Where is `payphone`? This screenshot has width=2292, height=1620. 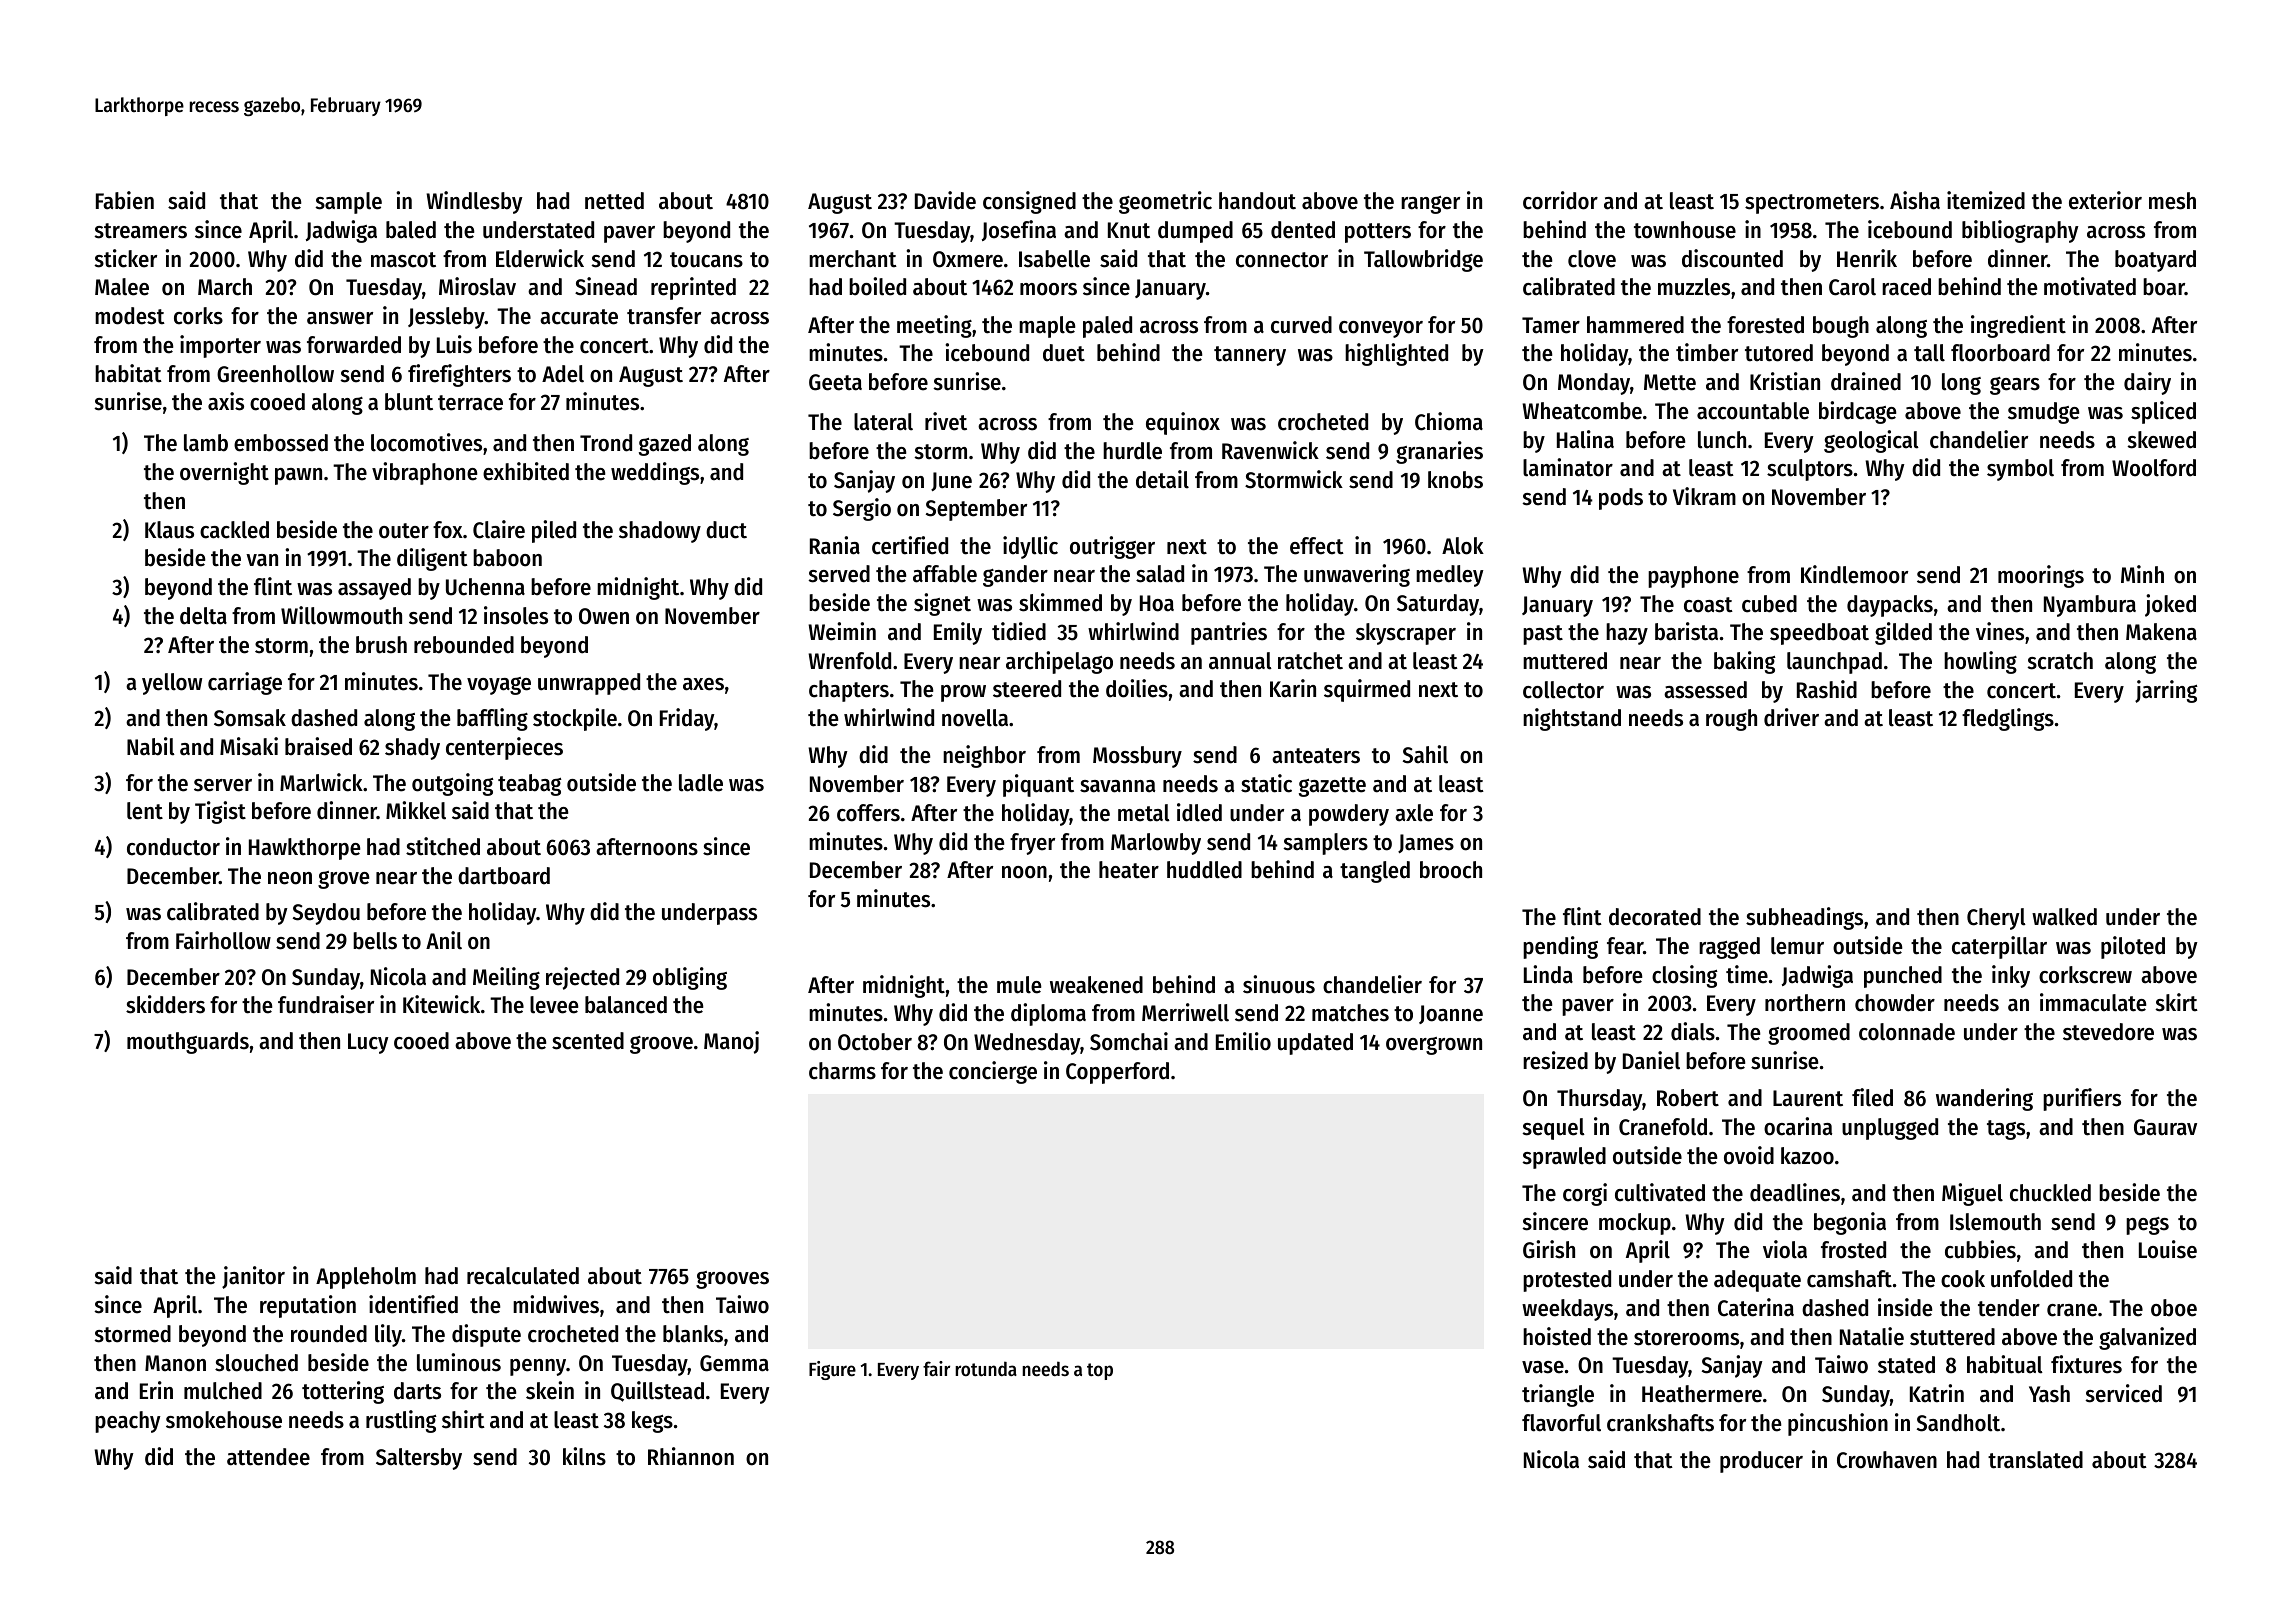 payphone is located at coordinates (1693, 577).
